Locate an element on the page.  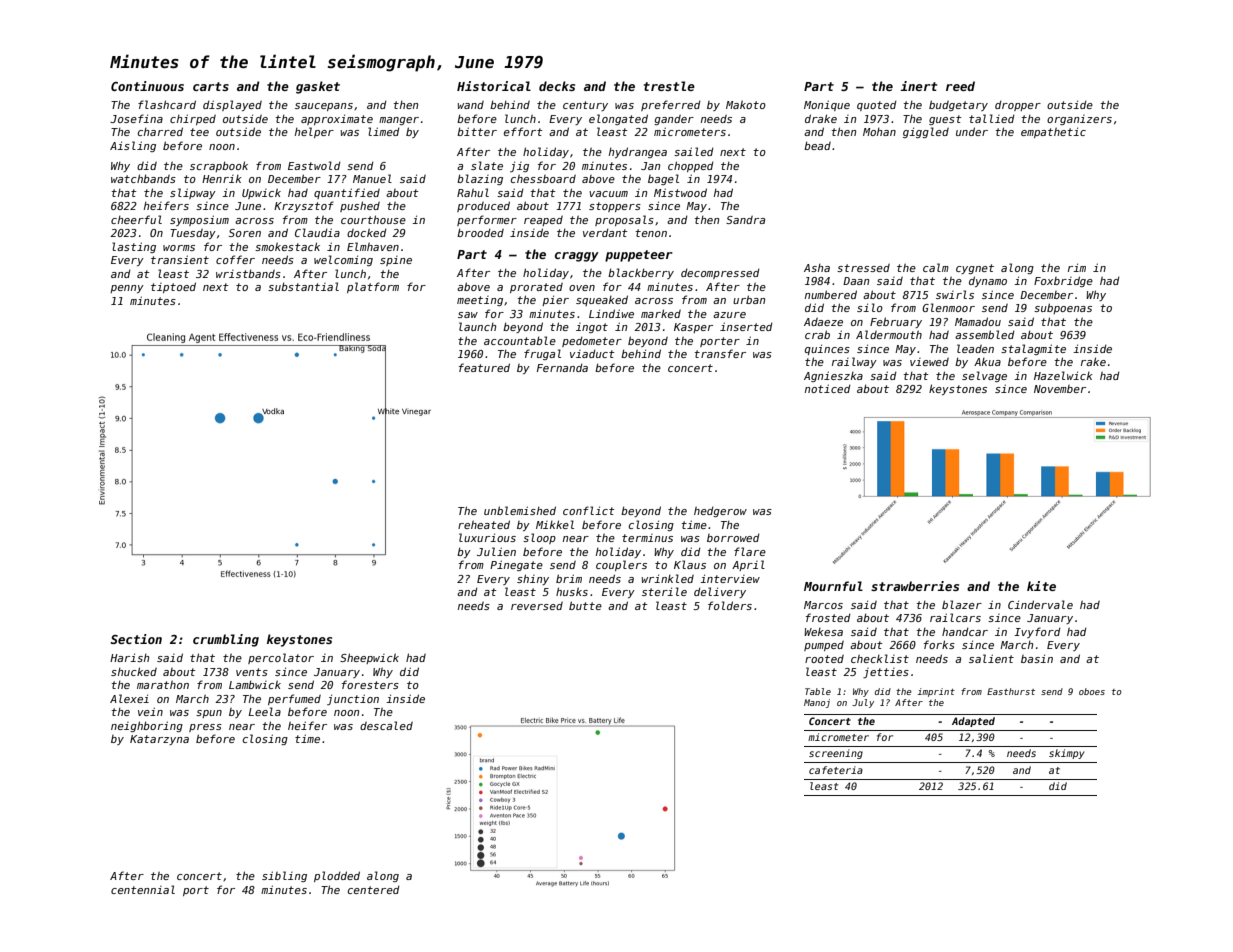
centered is located at coordinates (374, 889).
